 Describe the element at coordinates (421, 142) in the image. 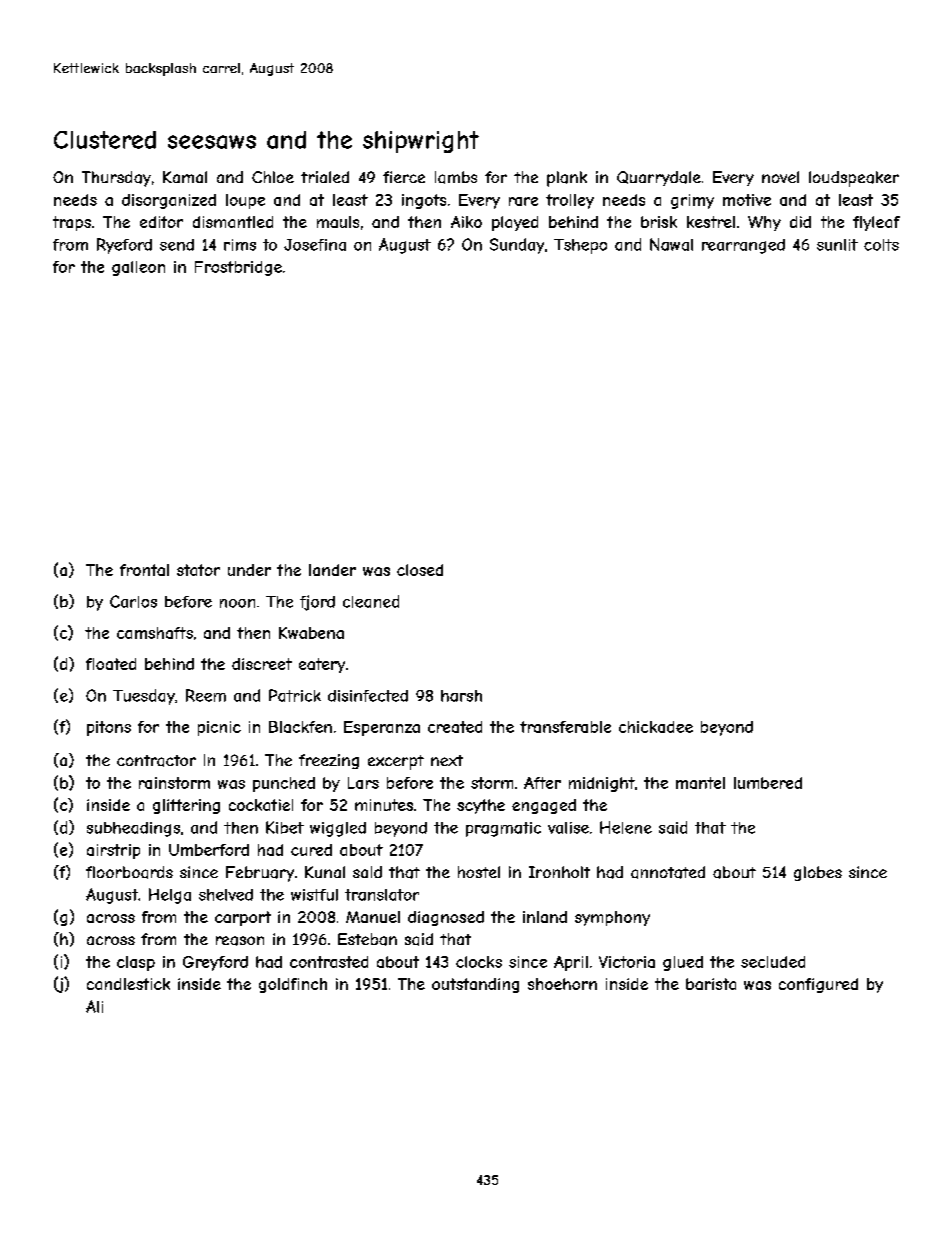

I see `shipwright` at that location.
